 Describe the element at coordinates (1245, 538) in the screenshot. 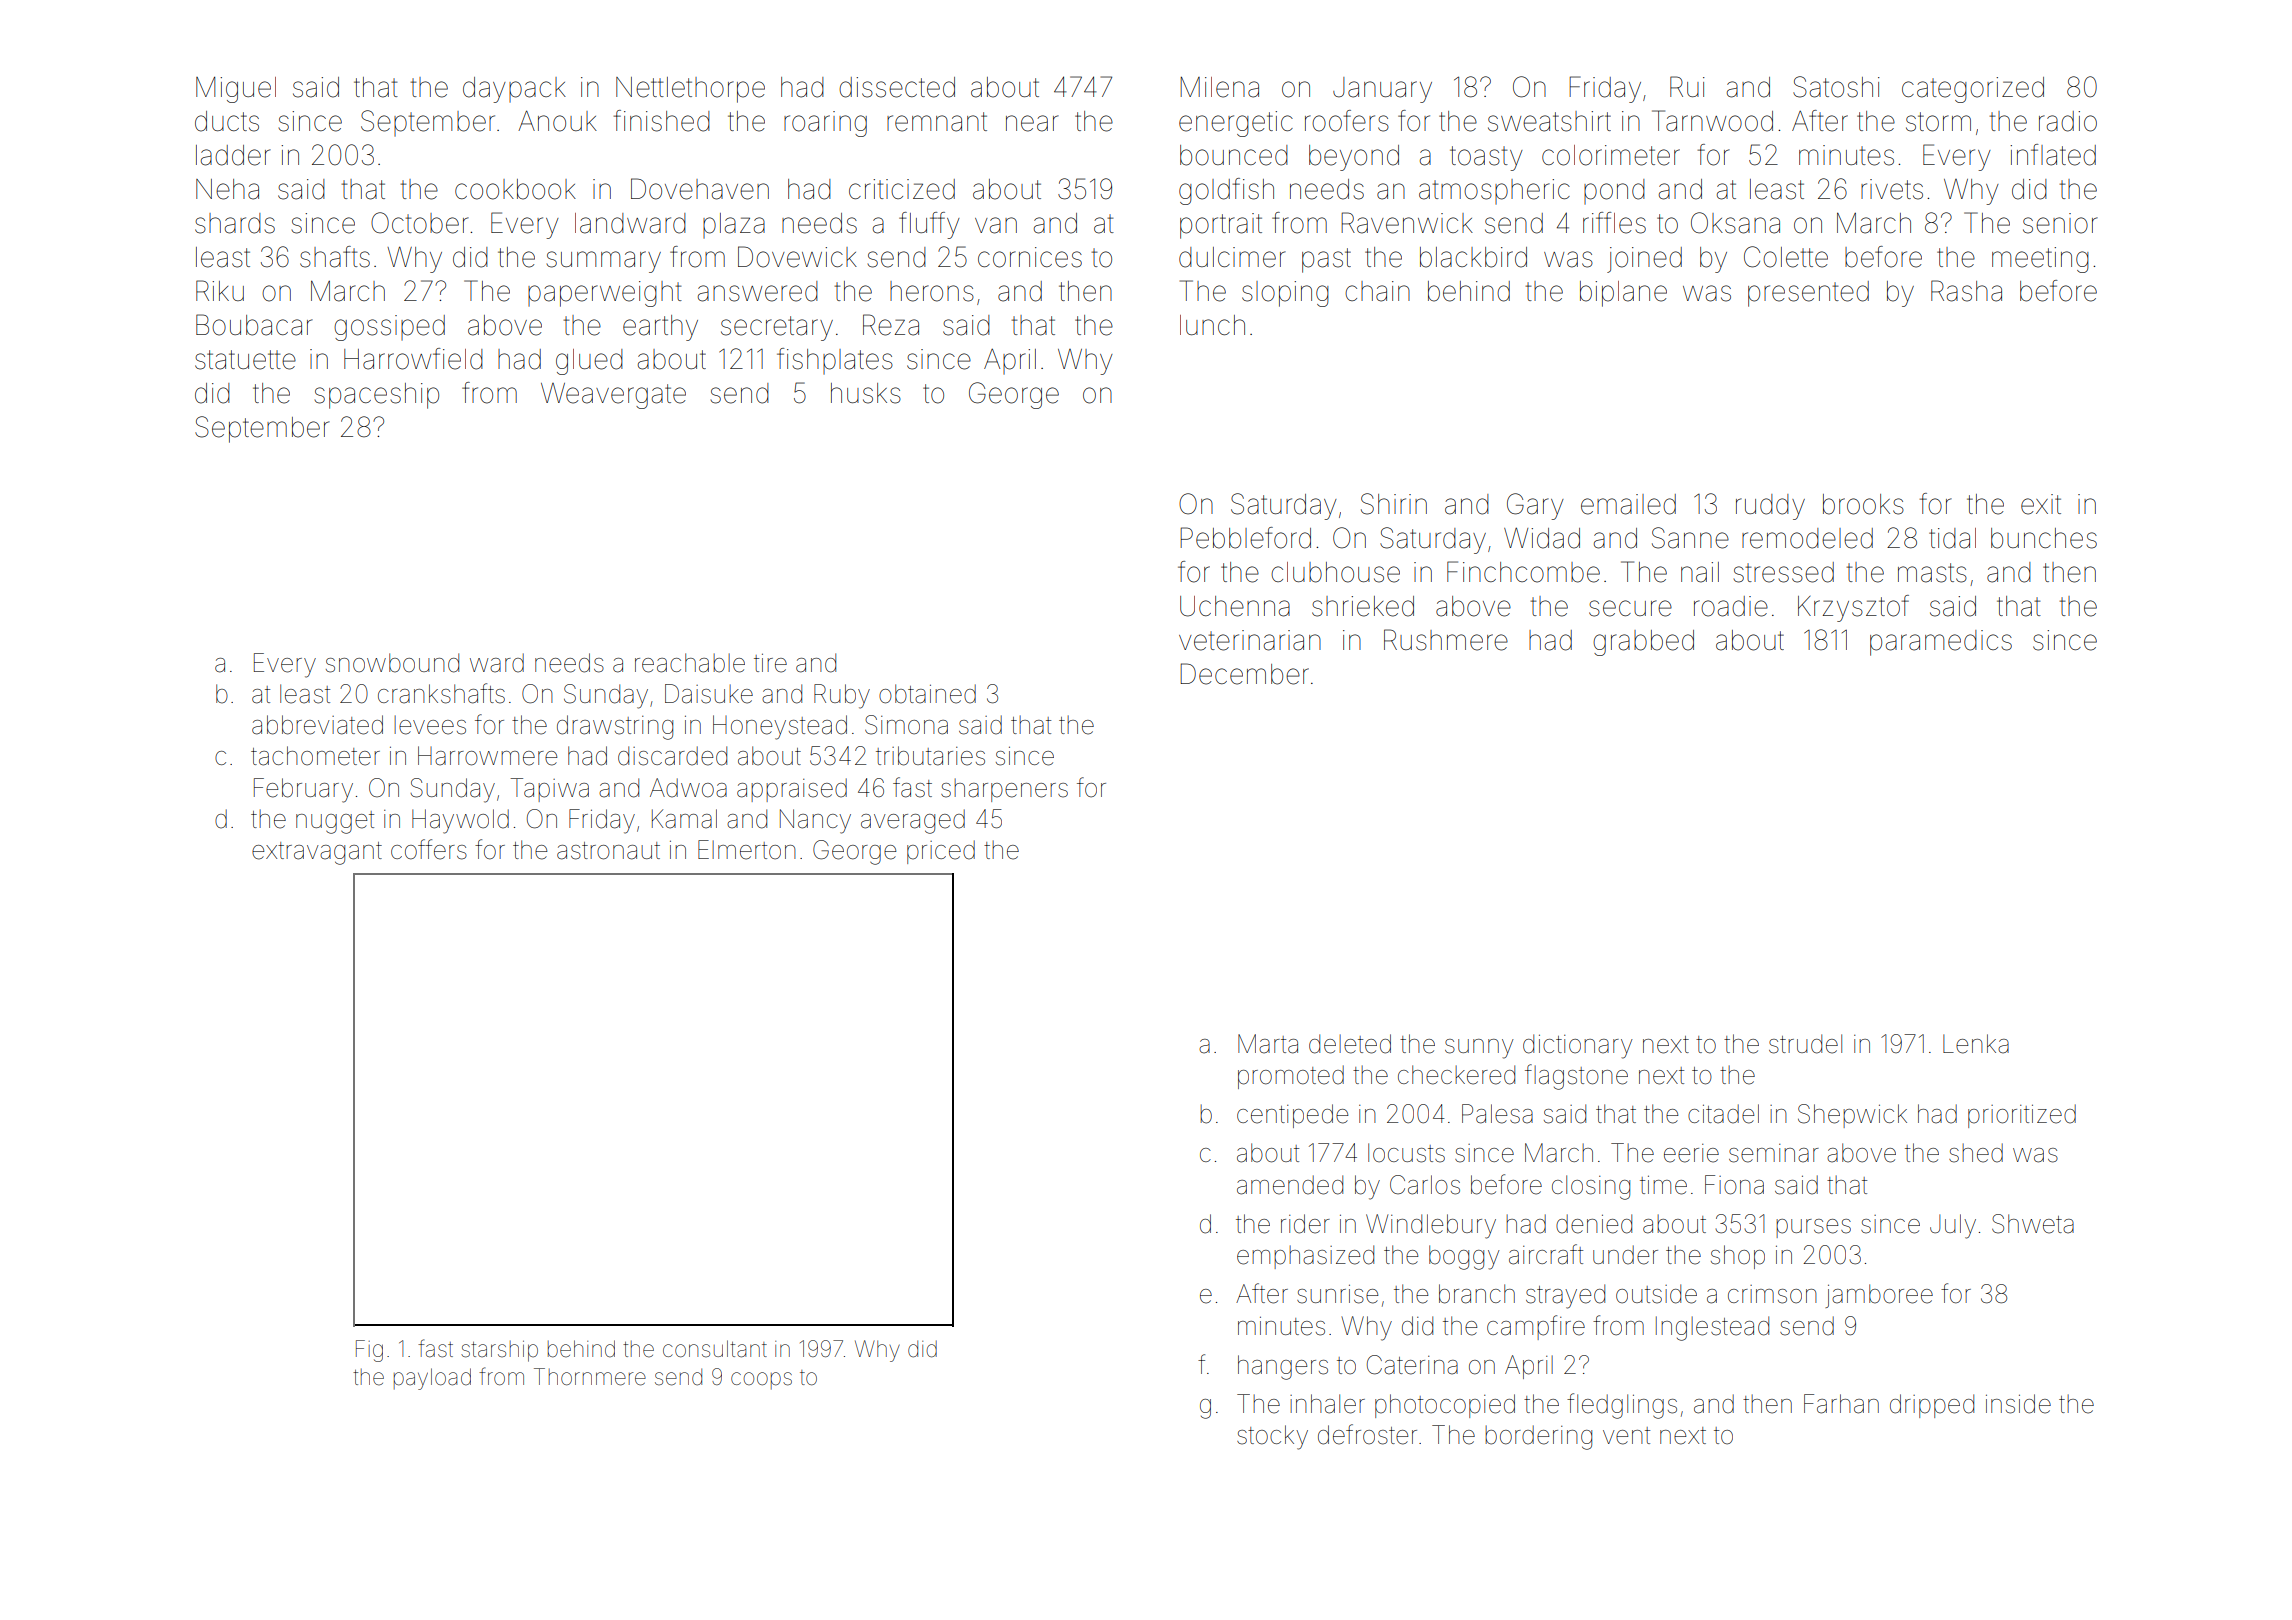

I see `Pebbleford` at that location.
